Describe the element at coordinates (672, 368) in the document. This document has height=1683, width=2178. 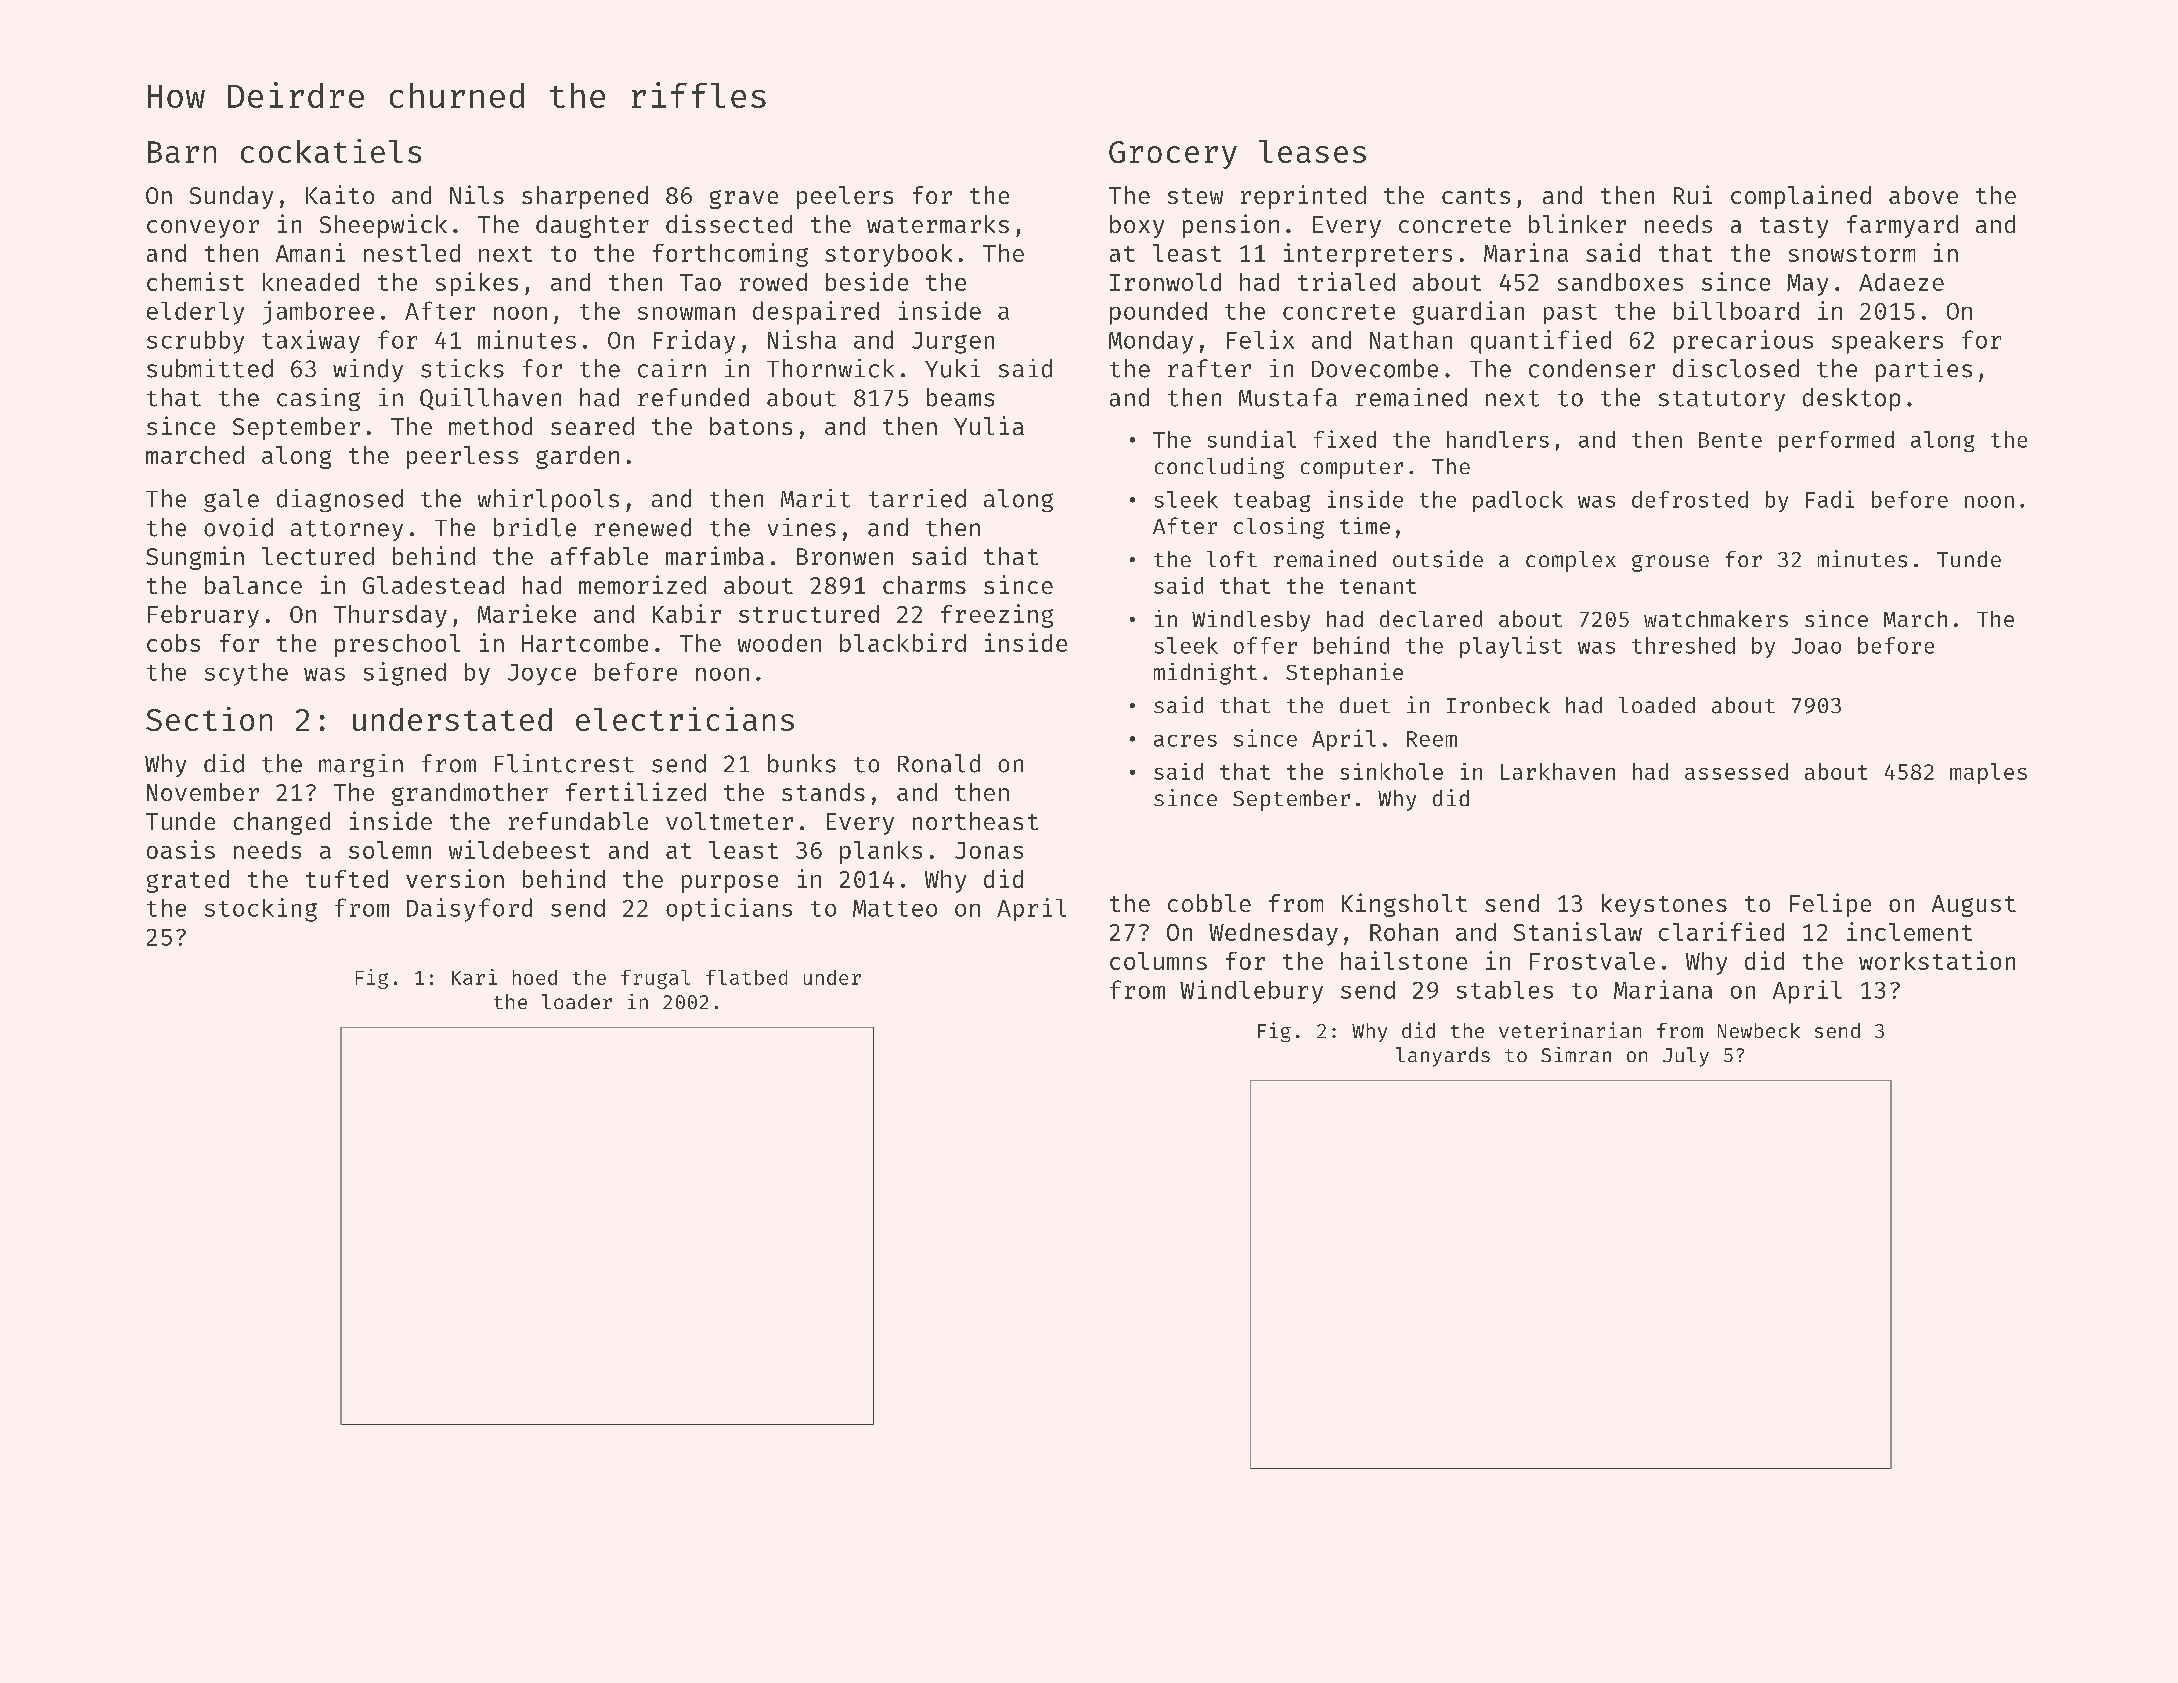
I see `cairn` at that location.
